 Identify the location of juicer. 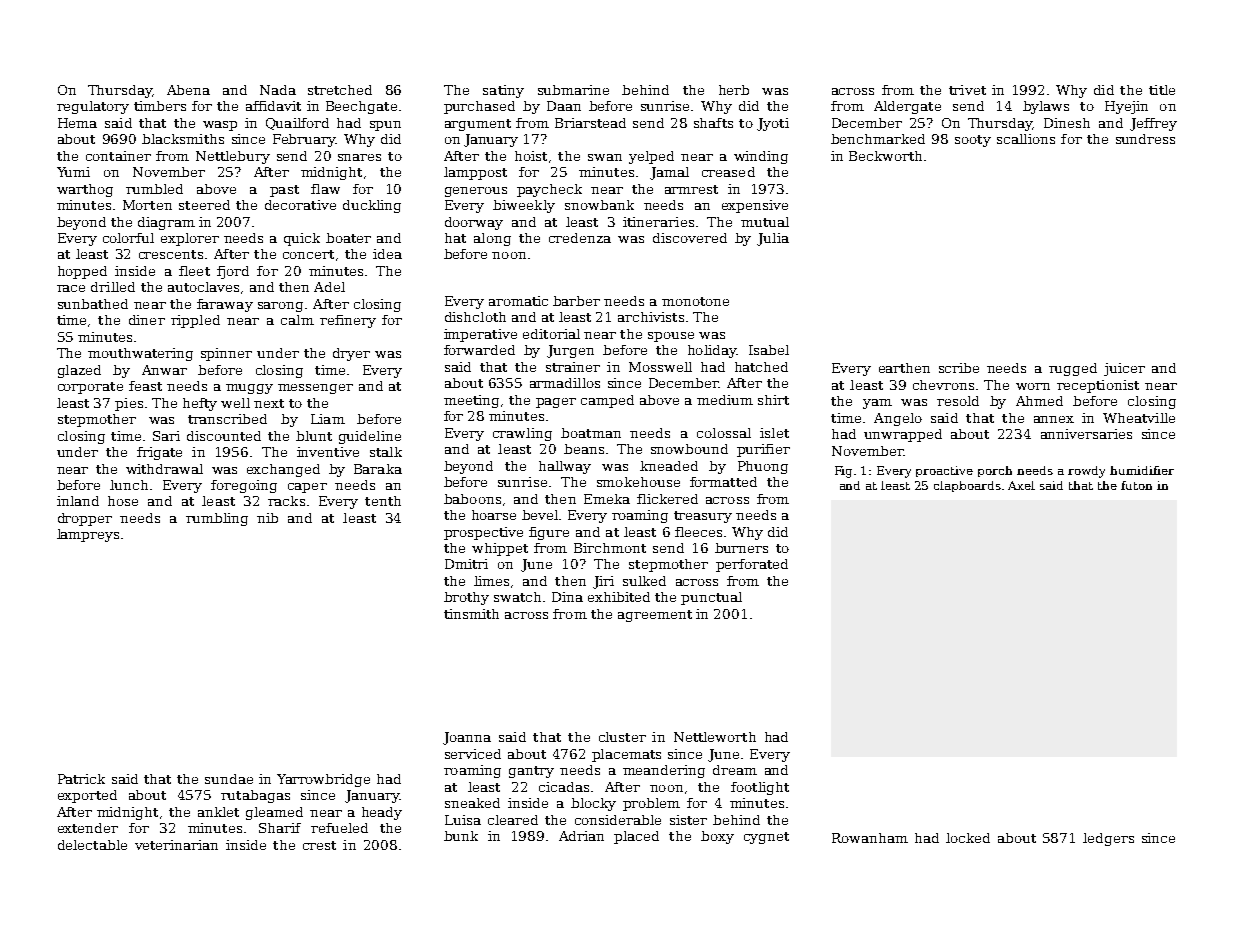
(1124, 369).
